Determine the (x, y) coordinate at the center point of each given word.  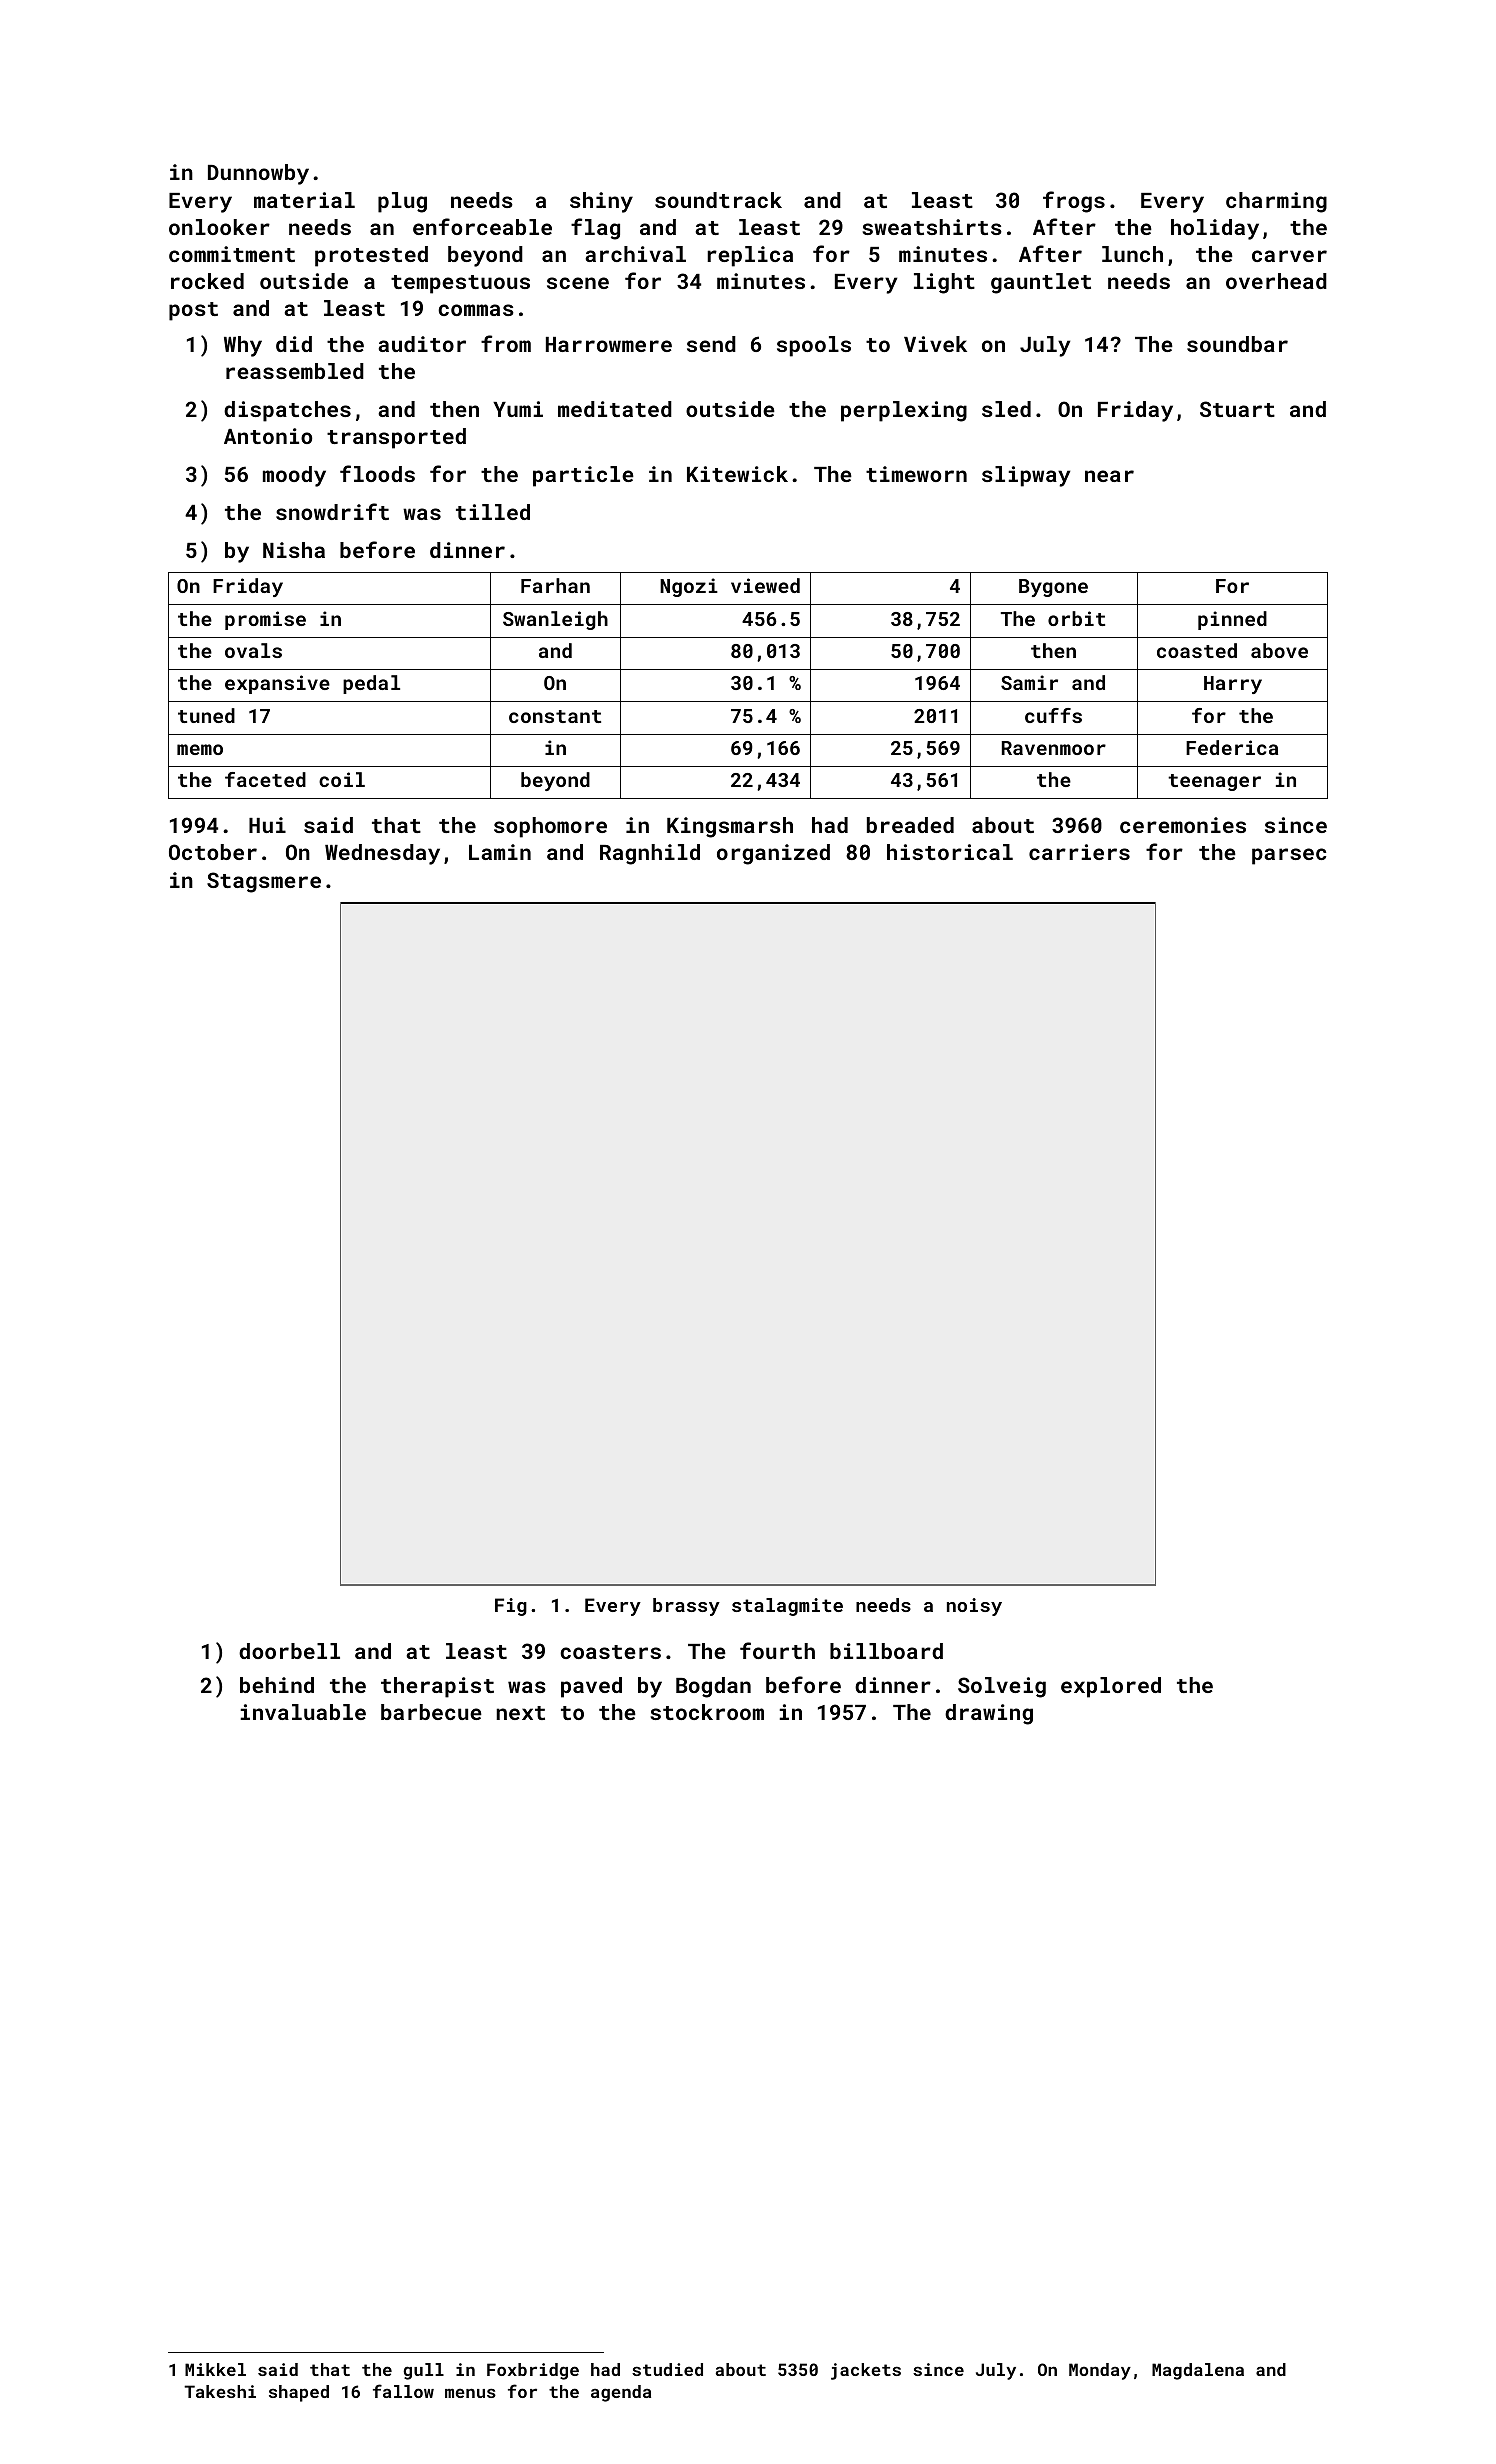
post (193, 311)
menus (470, 2393)
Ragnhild (650, 854)
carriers (1079, 852)
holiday (1215, 229)
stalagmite (787, 1607)
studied (667, 2369)
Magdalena (1198, 2371)
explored (1111, 1687)
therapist (437, 1687)
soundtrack (718, 200)
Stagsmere (264, 882)
